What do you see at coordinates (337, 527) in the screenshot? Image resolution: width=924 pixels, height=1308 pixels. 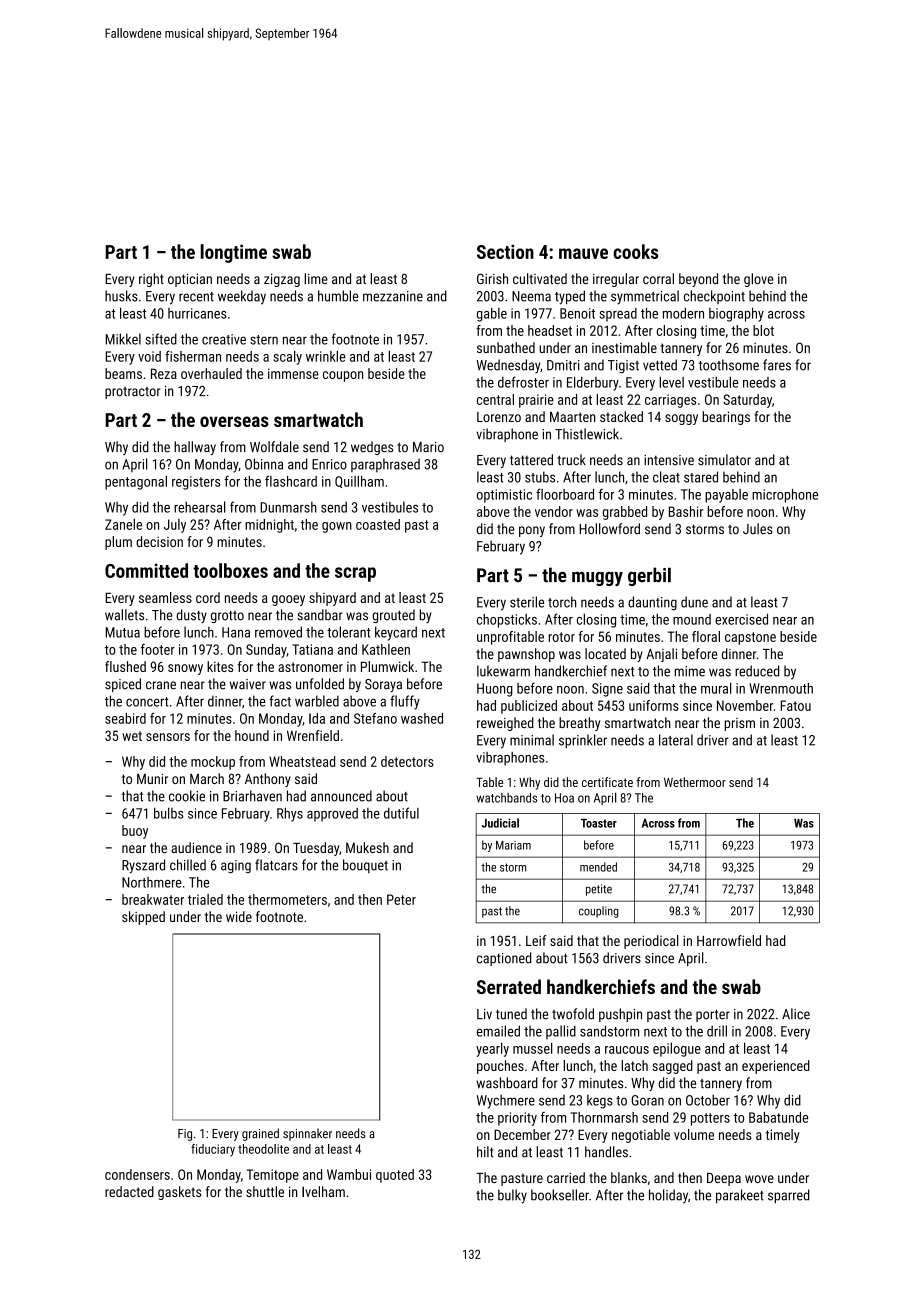 I see `gown` at bounding box center [337, 527].
